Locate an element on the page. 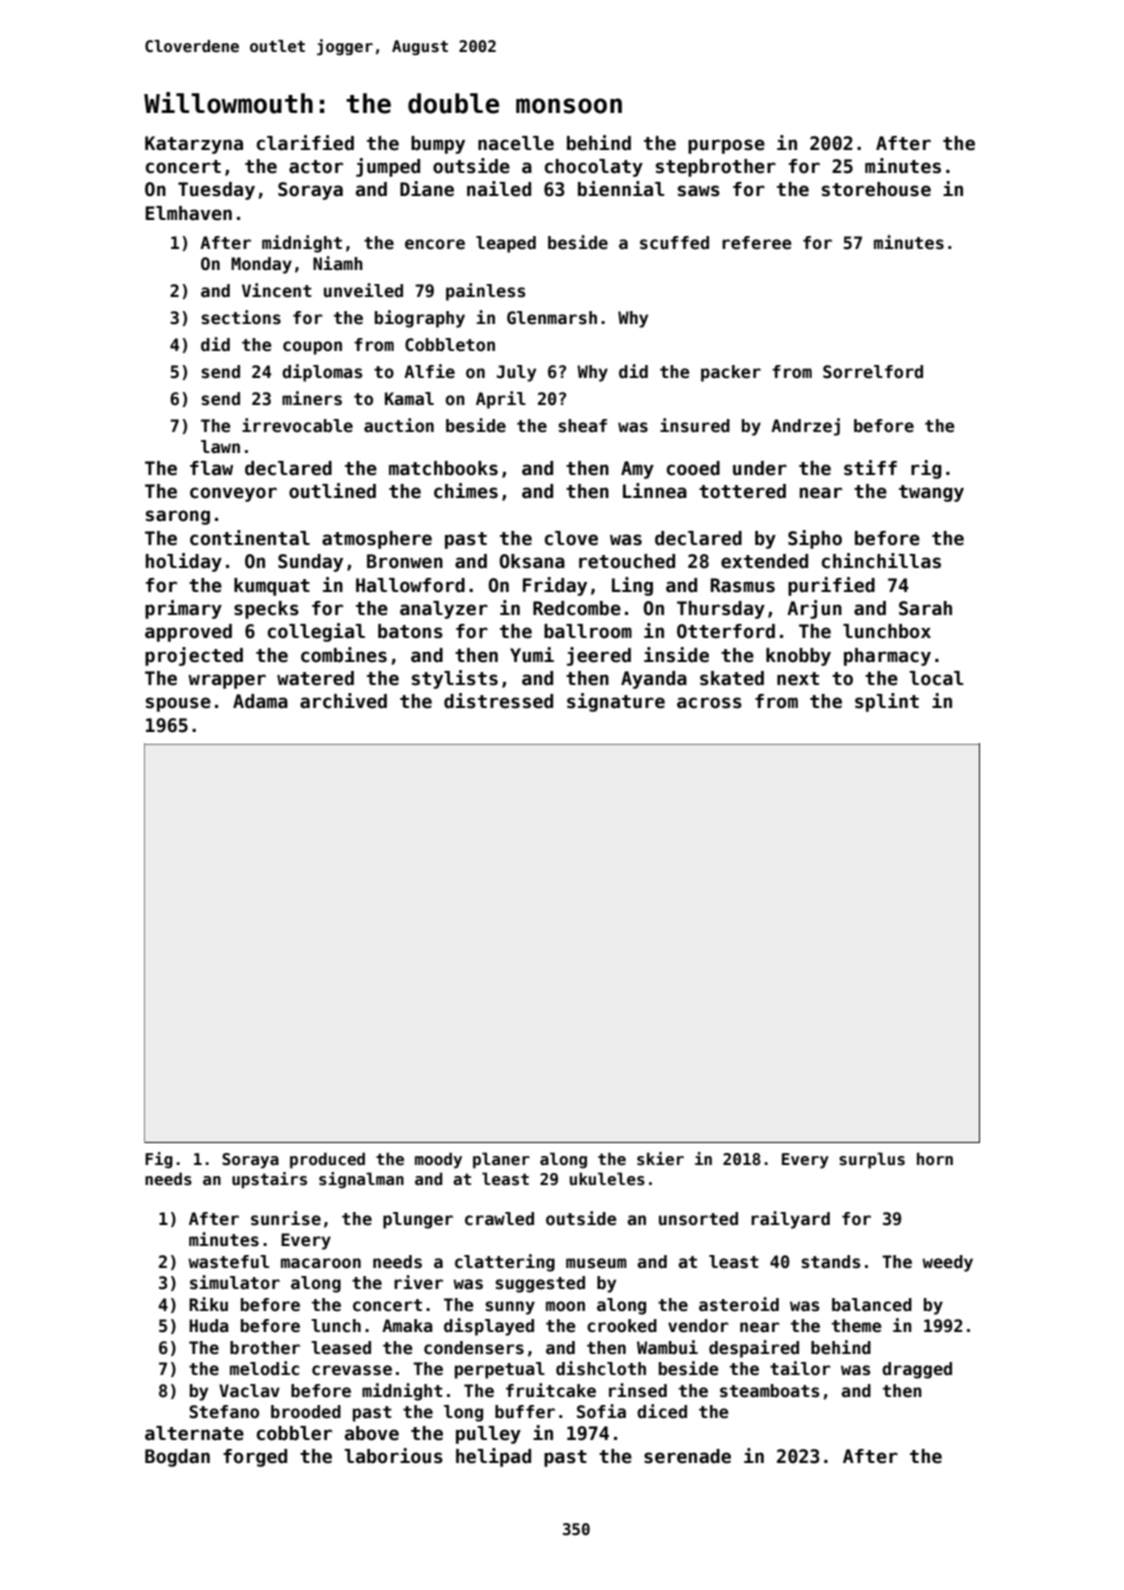 The width and height of the image is (1124, 1590). Adama is located at coordinates (260, 701).
